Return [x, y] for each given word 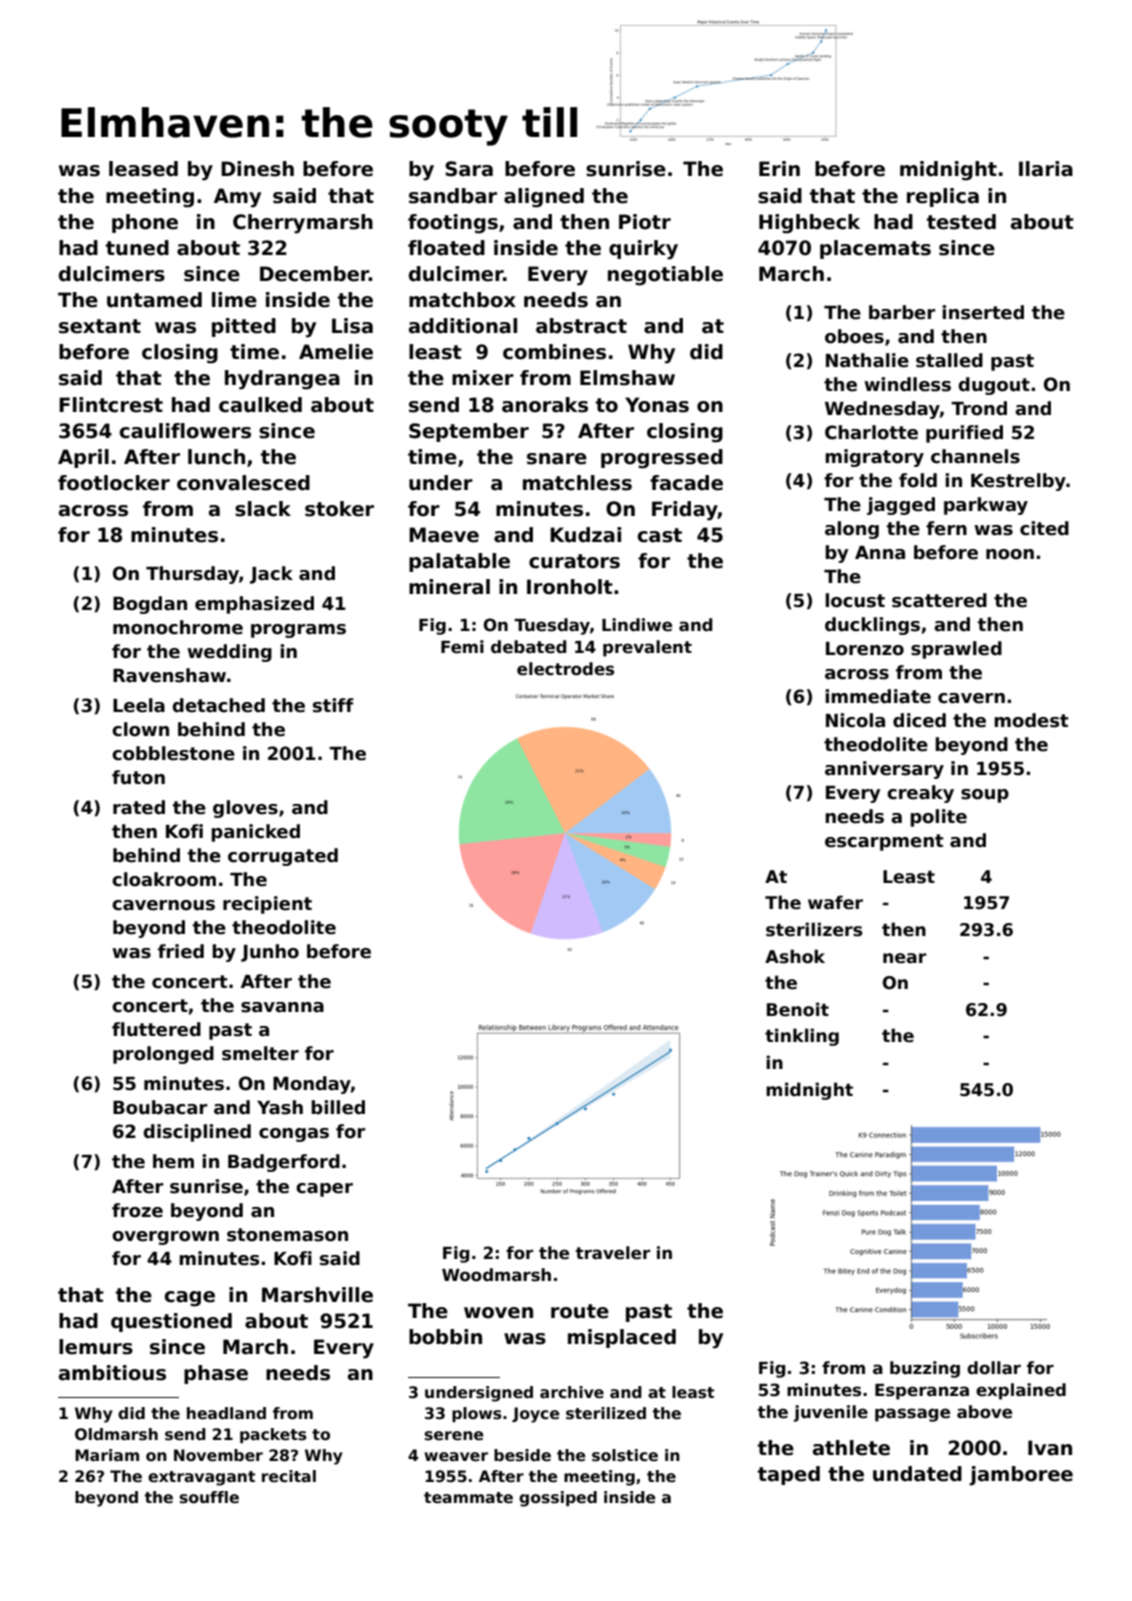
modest [1031, 720]
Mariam [107, 1455]
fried [181, 951]
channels [975, 456]
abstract [581, 326]
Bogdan [150, 605]
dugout [994, 386]
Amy [237, 198]
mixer [483, 378]
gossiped [558, 1499]
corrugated [283, 857]
